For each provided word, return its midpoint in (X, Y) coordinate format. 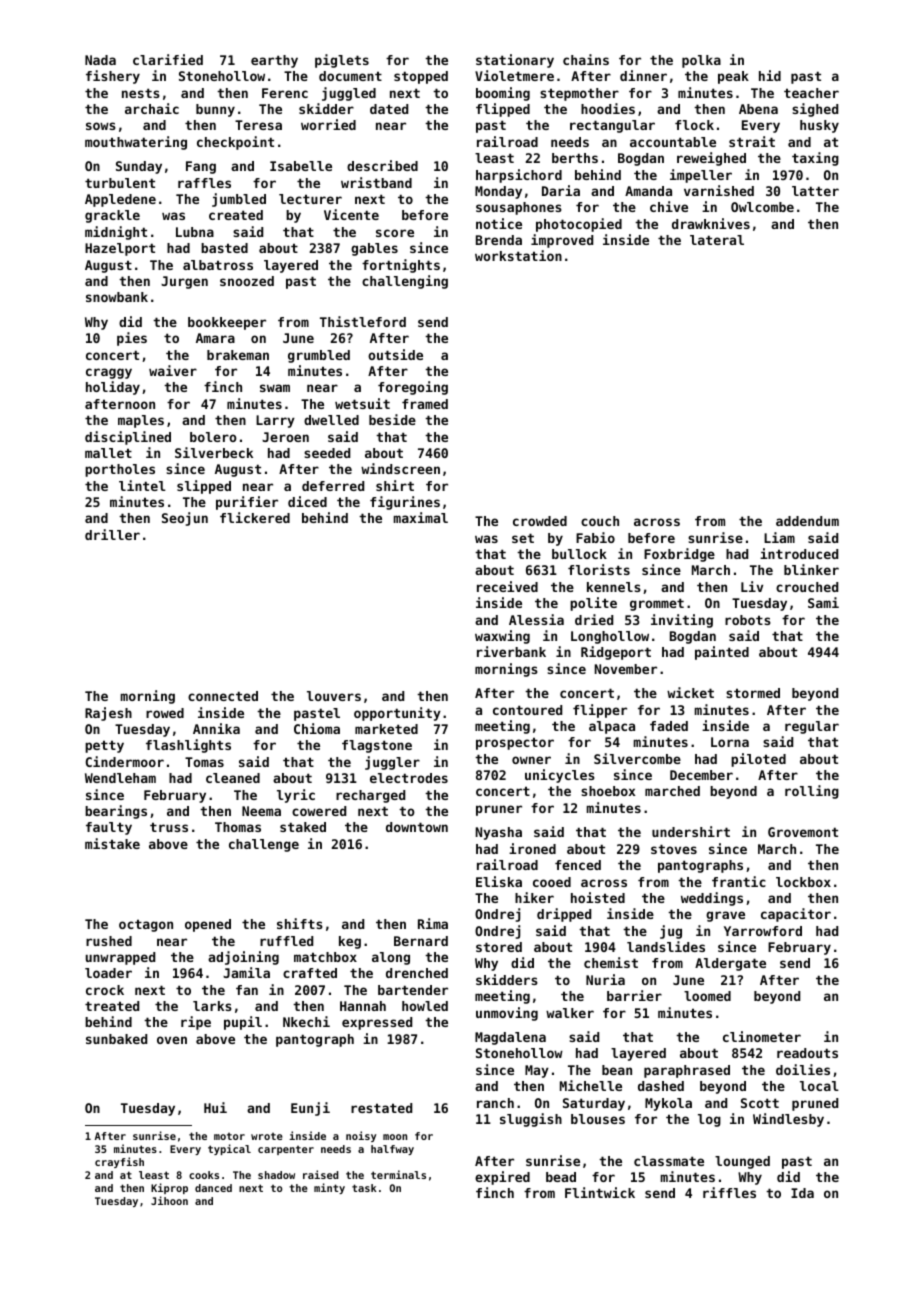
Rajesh (108, 714)
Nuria (605, 979)
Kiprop (169, 1188)
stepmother (579, 94)
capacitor (796, 915)
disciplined (128, 438)
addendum (807, 521)
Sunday (139, 167)
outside (395, 354)
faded (669, 726)
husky (819, 126)
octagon (146, 925)
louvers (334, 696)
